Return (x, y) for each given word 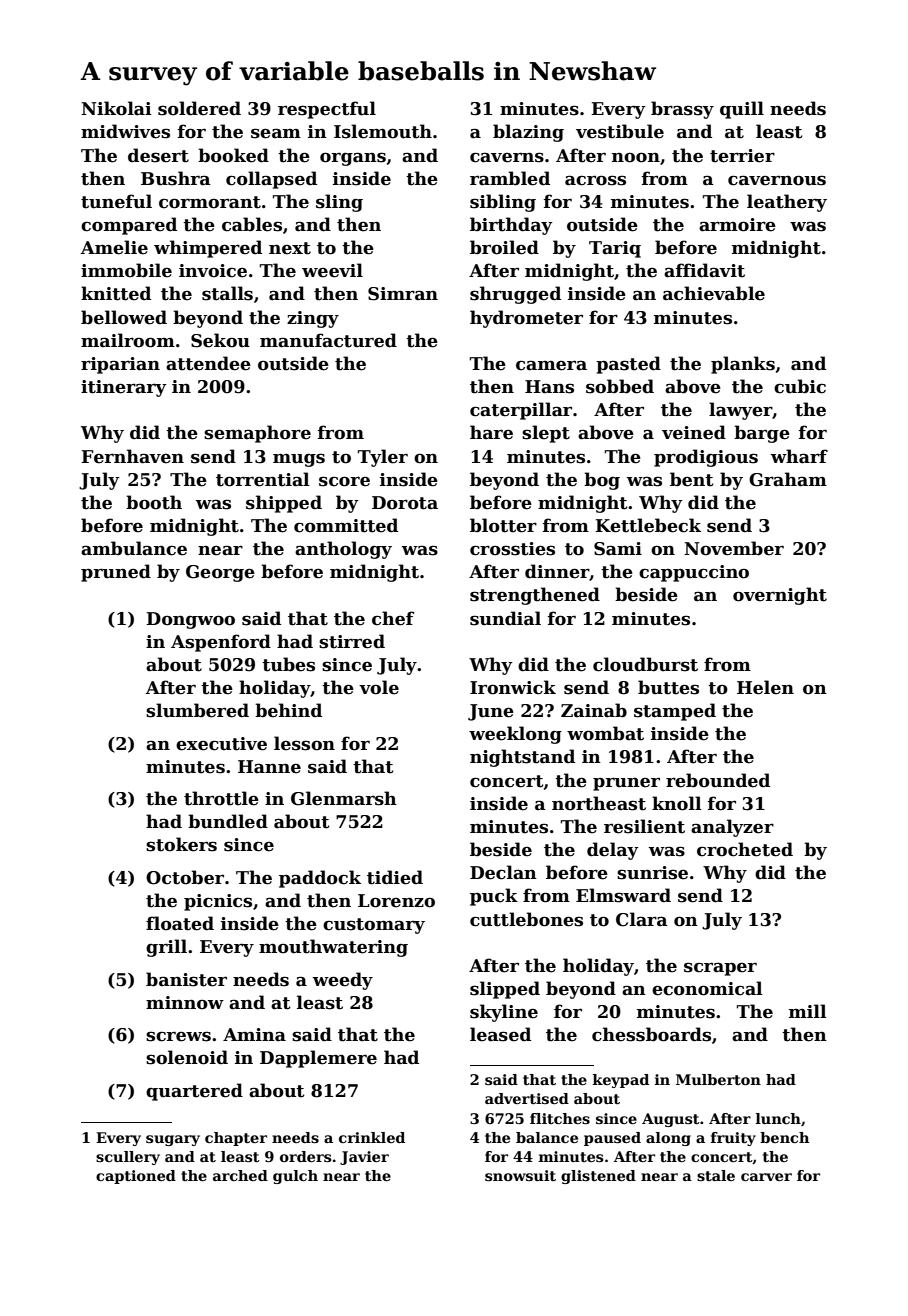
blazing (528, 133)
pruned (116, 573)
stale (716, 1175)
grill (166, 948)
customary (374, 926)
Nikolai (116, 108)
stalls (227, 293)
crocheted (745, 849)
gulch (295, 1177)
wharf (799, 456)
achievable (714, 293)
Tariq (615, 249)
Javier (364, 1158)
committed (346, 525)
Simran (403, 294)
